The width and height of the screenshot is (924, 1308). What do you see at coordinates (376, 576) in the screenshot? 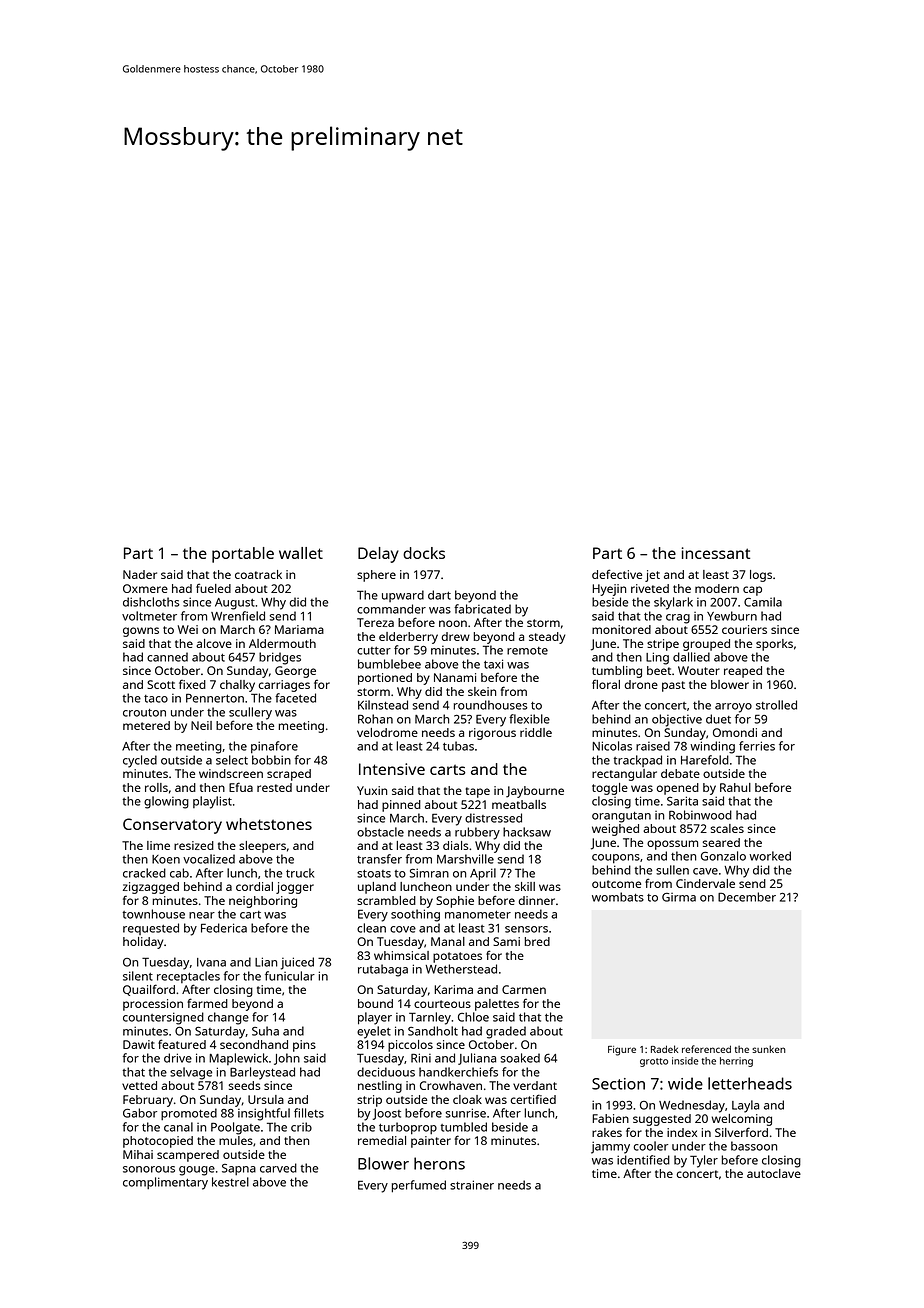
I see `sphere` at bounding box center [376, 576].
